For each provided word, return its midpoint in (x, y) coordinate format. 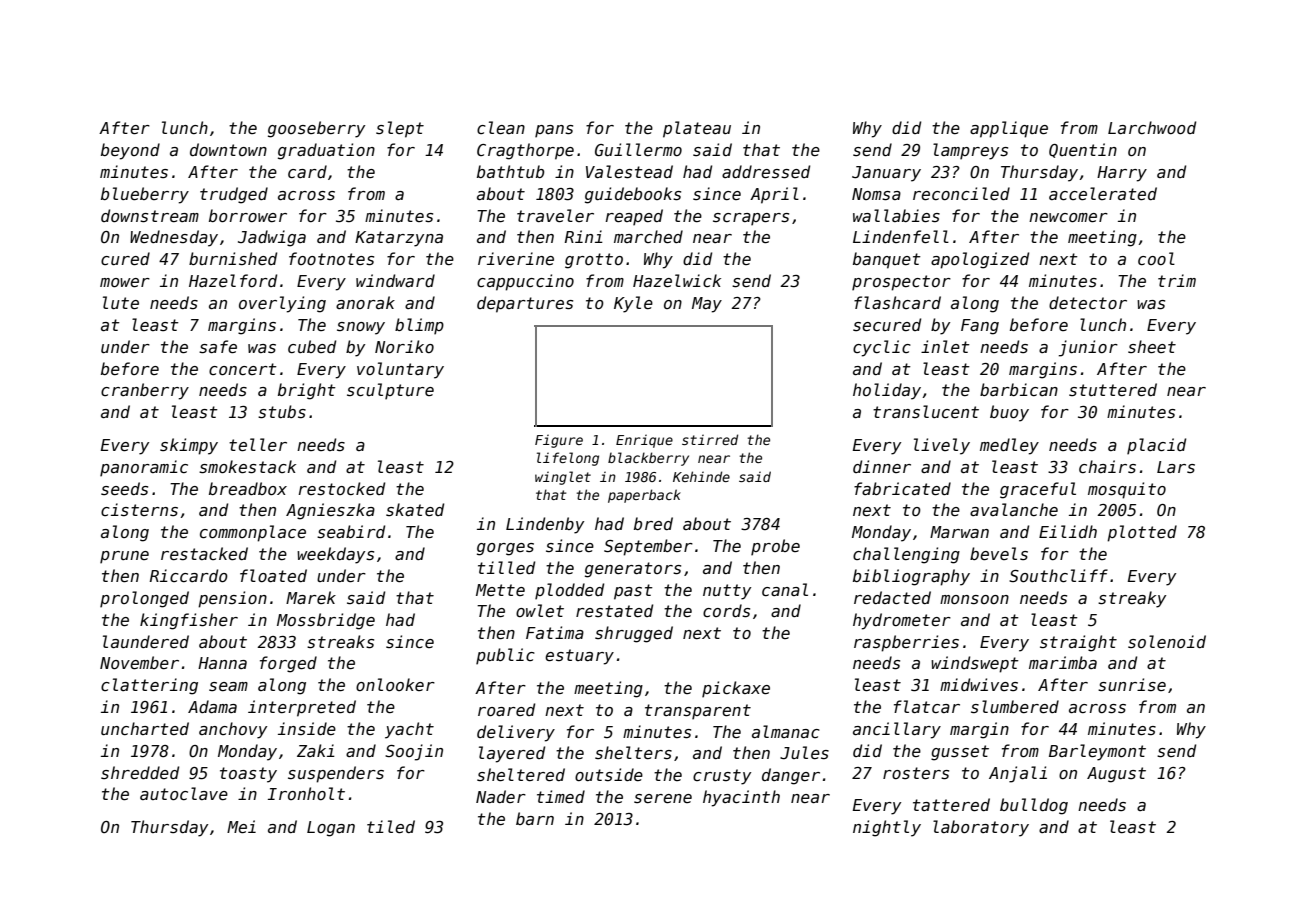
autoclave (184, 793)
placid (1156, 446)
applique (1009, 129)
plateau (697, 129)
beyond (130, 151)
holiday (887, 391)
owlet (540, 610)
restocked (341, 489)
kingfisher (189, 621)
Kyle (633, 304)
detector (1088, 302)
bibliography (911, 577)
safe (218, 347)
